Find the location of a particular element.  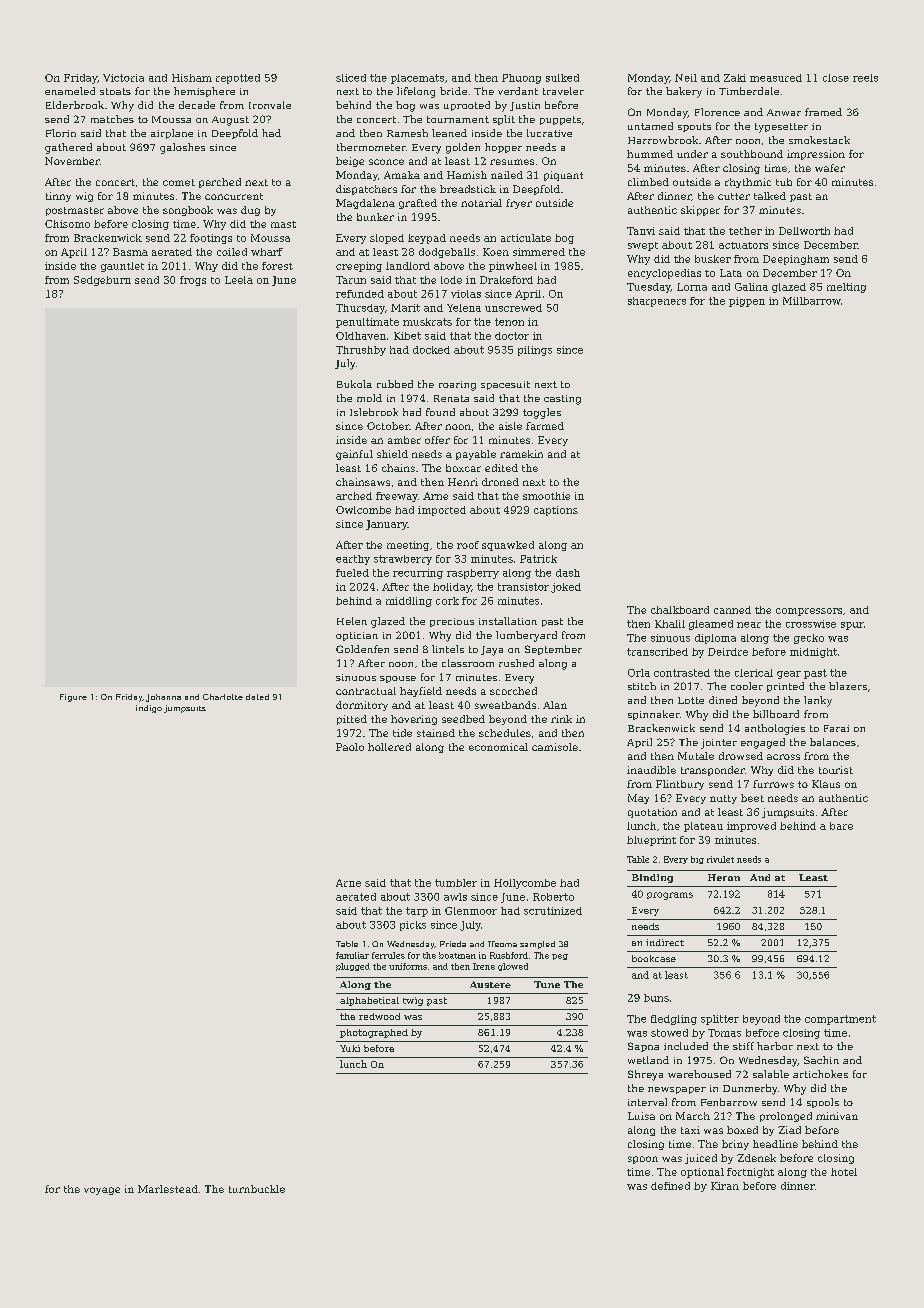

close is located at coordinates (836, 78).
